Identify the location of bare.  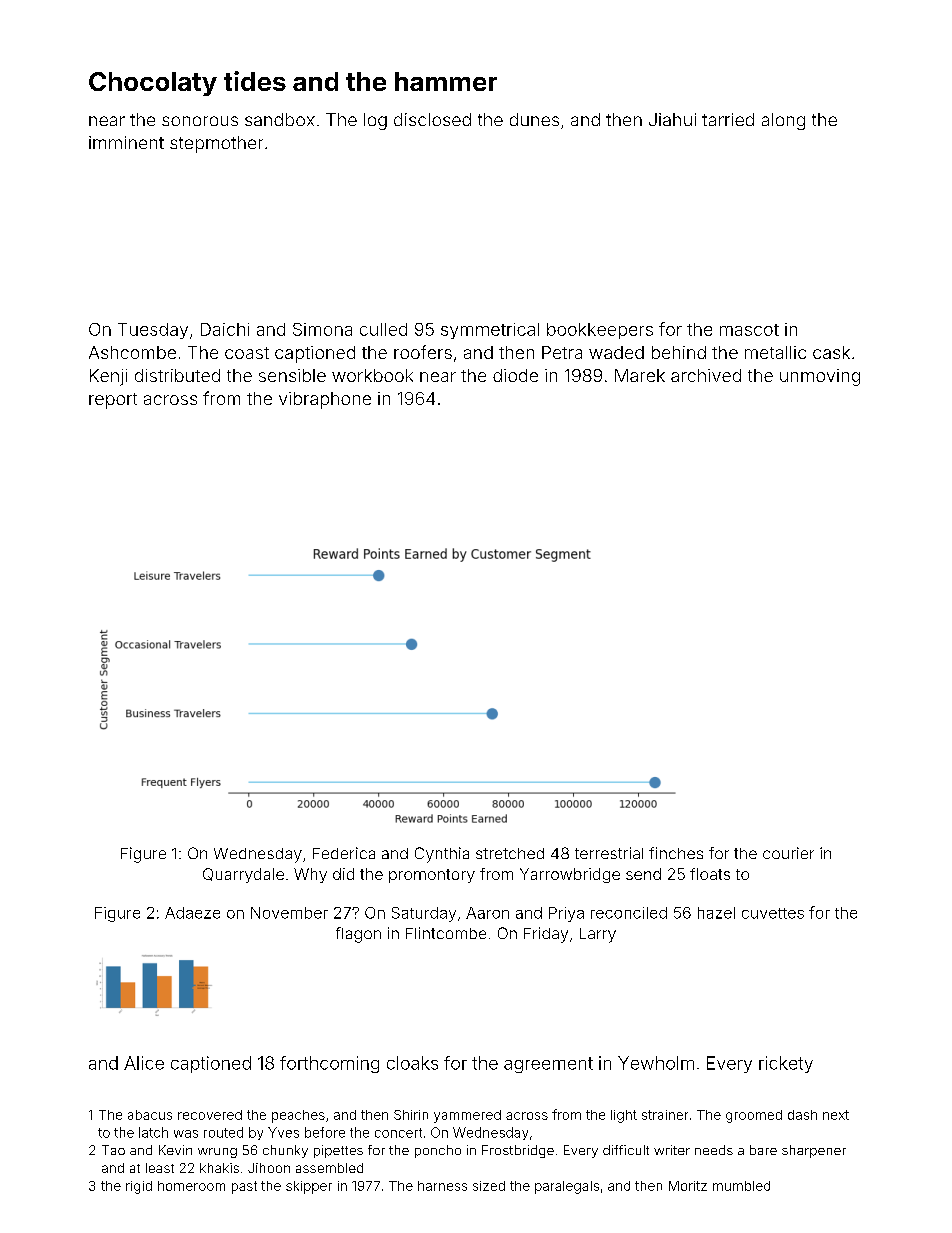
(763, 1150).
